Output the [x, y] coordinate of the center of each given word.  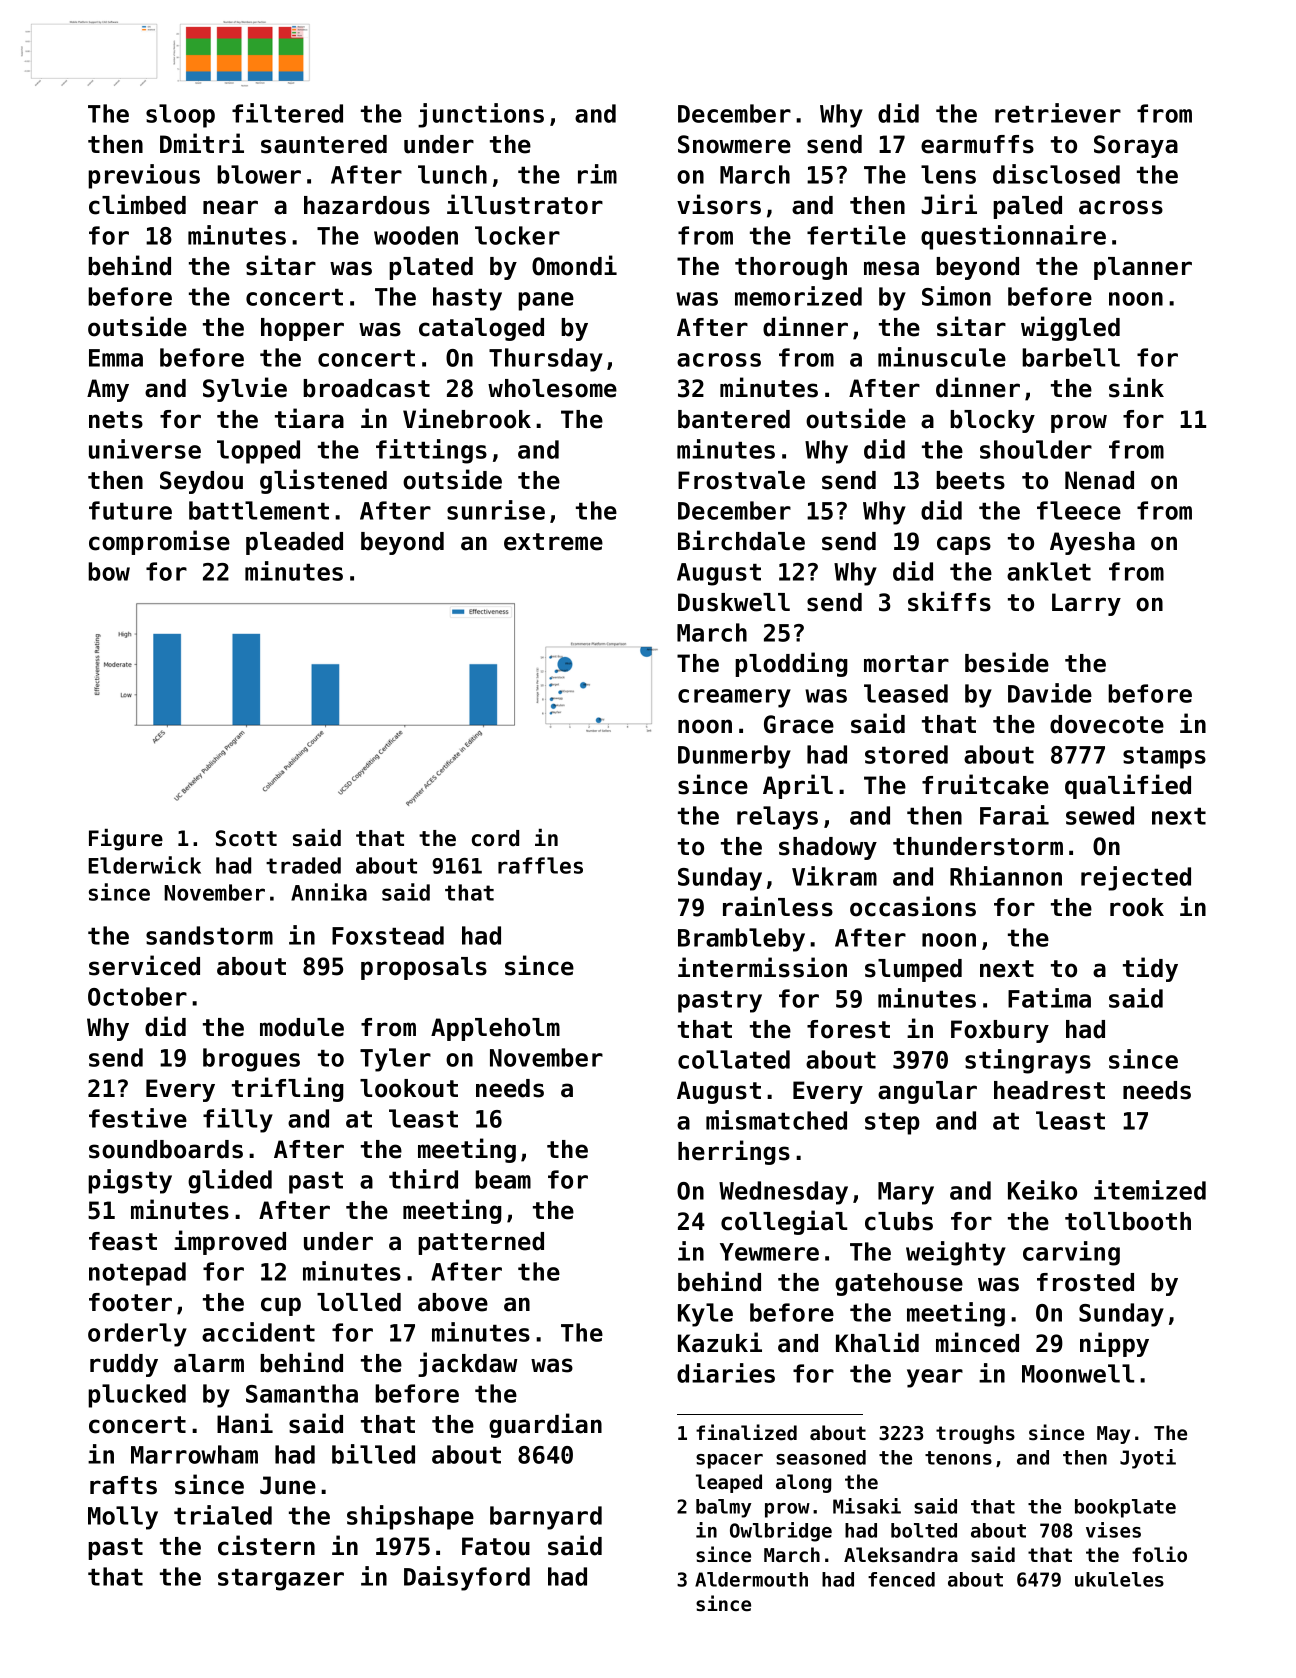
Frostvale [741, 480]
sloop [180, 116]
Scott [246, 838]
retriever [1058, 113]
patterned [481, 1243]
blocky [992, 421]
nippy [1114, 1344]
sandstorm [209, 935]
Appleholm [495, 1029]
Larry [1086, 604]
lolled [359, 1302]
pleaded [294, 543]
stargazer [281, 1580]
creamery [734, 698]
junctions [481, 115]
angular [927, 1092]
